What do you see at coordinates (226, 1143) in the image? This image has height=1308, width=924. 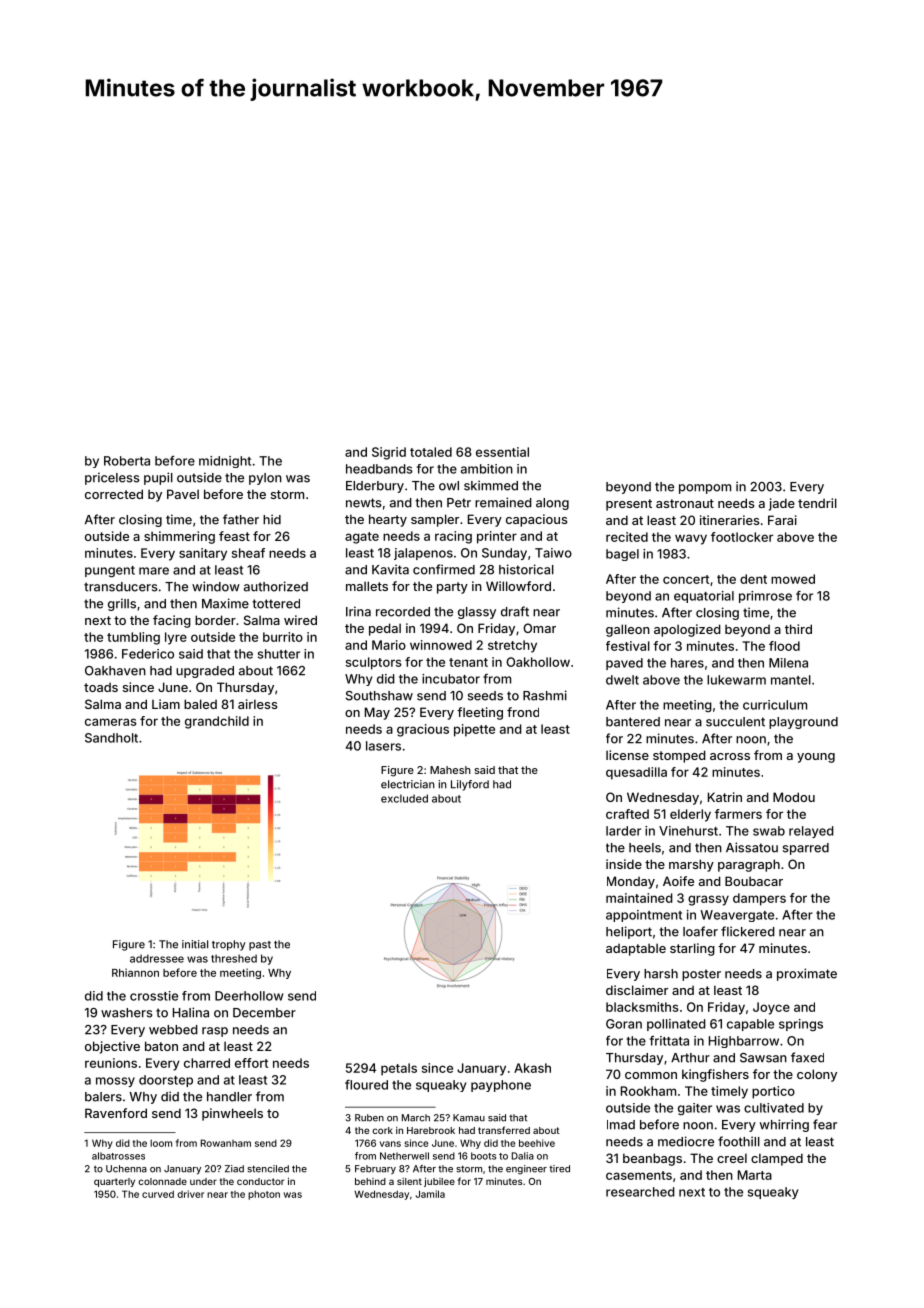 I see `Rowanham` at bounding box center [226, 1143].
